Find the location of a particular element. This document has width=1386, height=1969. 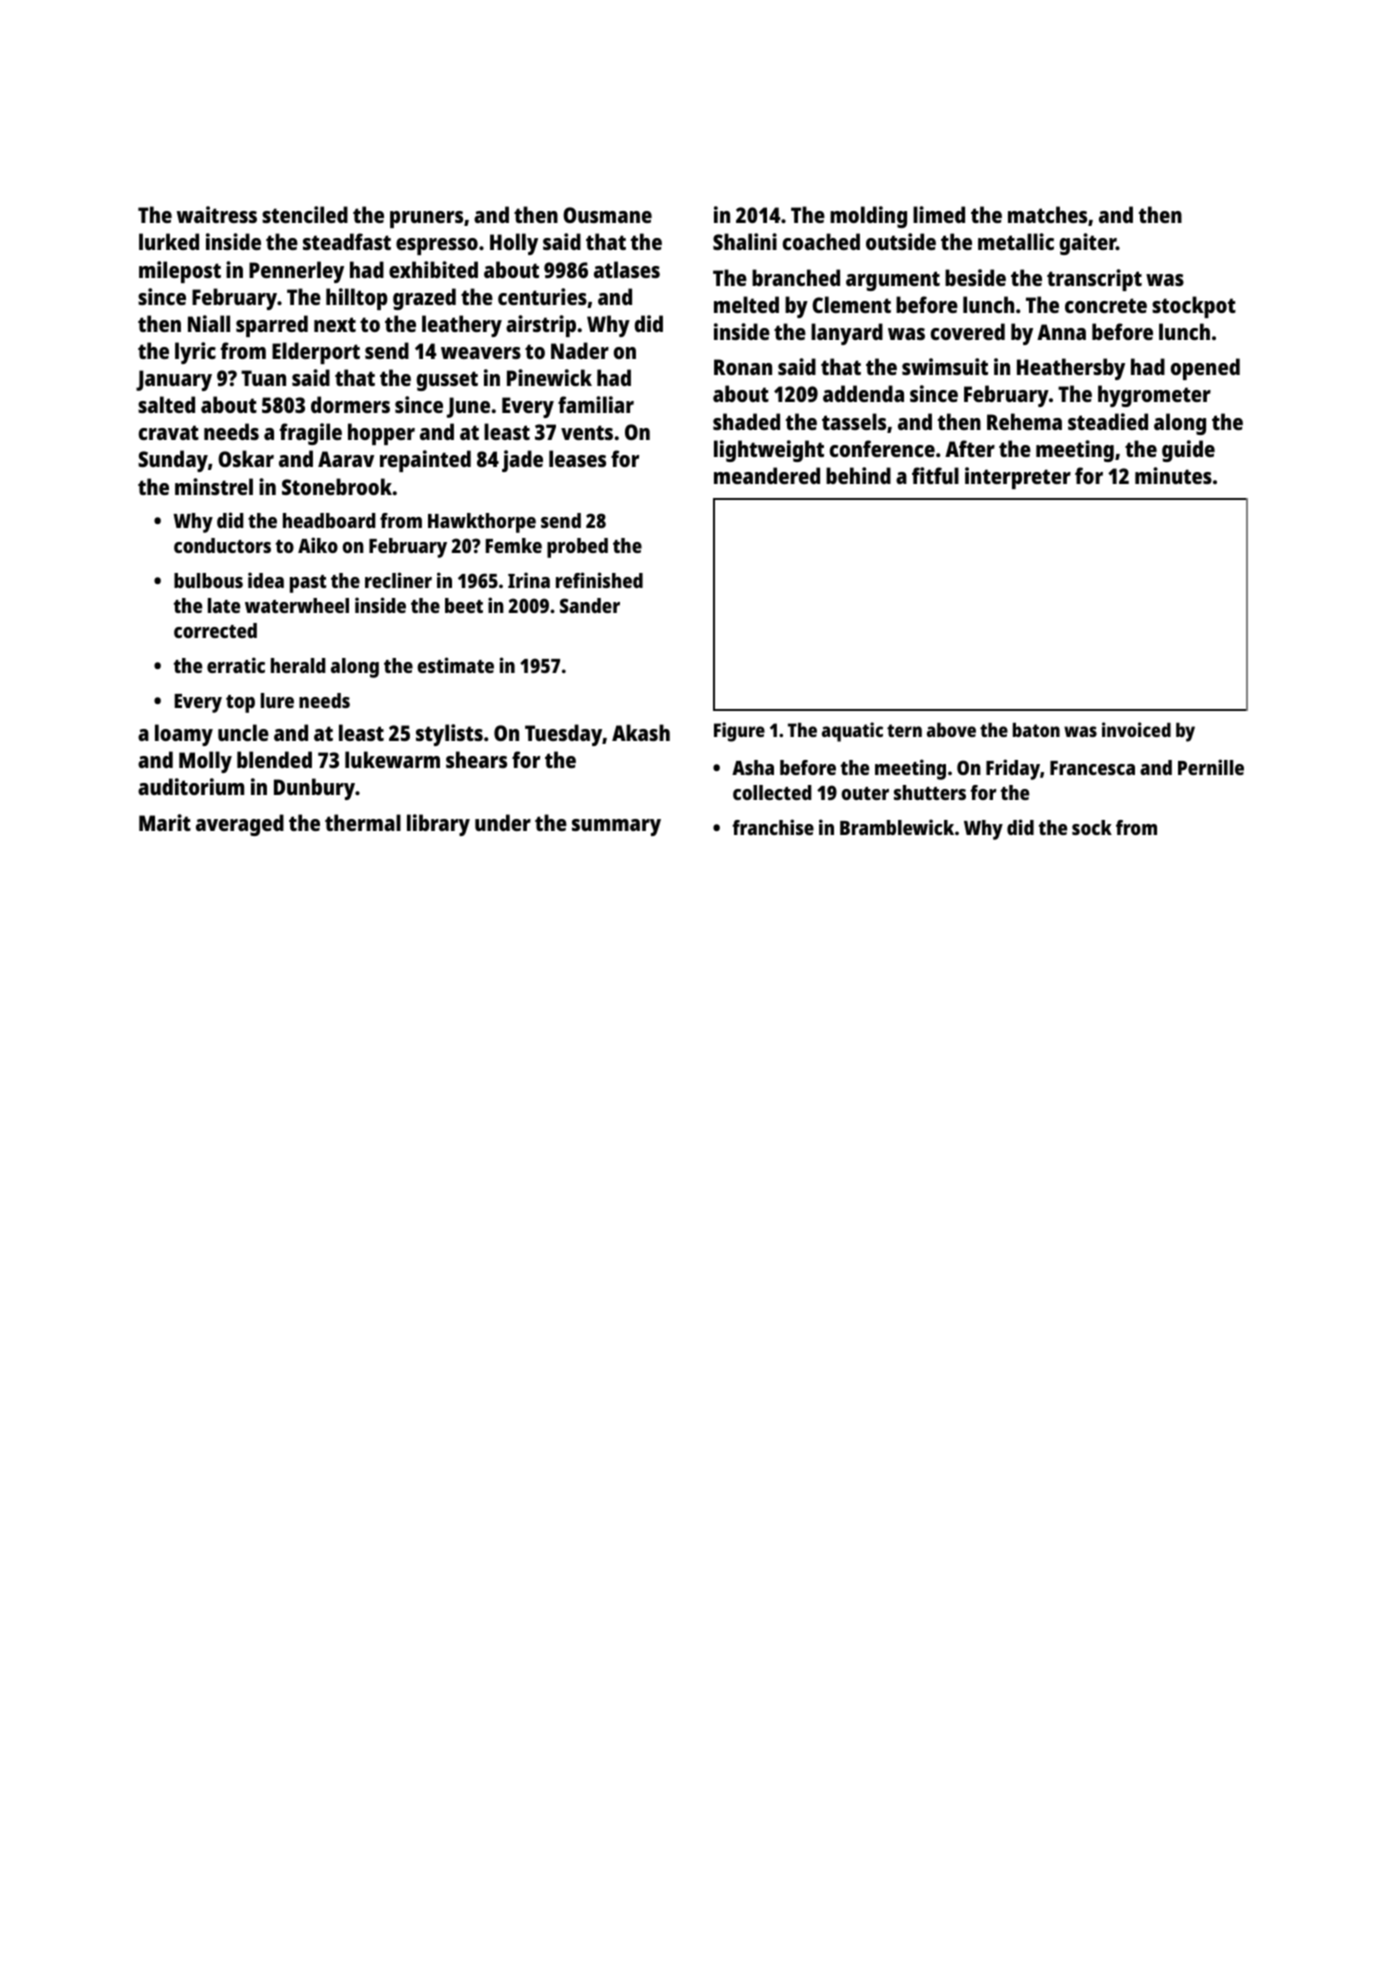

molding is located at coordinates (868, 217).
